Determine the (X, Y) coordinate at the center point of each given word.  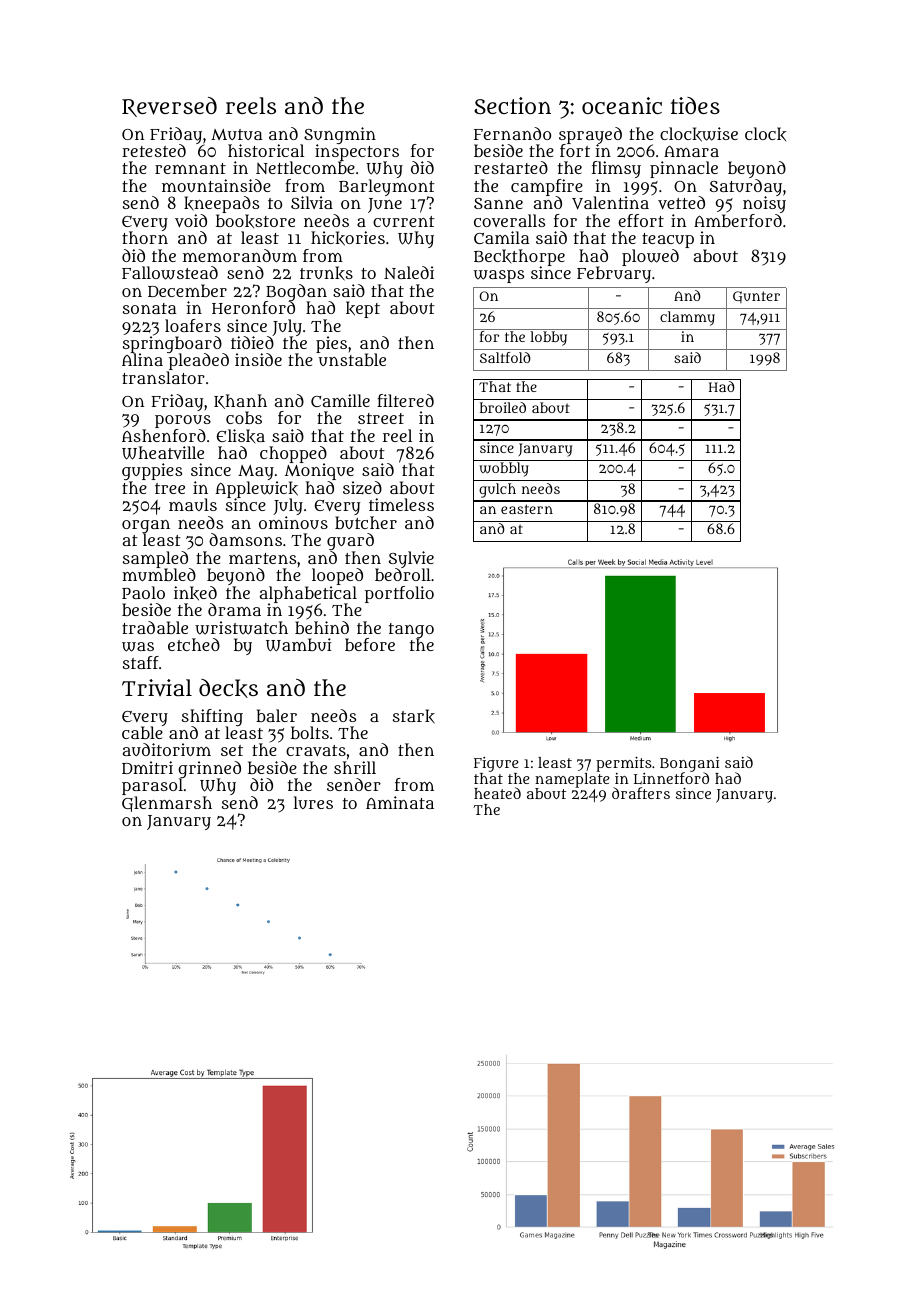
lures (313, 802)
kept (363, 309)
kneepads (221, 204)
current (404, 221)
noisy (764, 205)
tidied (252, 342)
